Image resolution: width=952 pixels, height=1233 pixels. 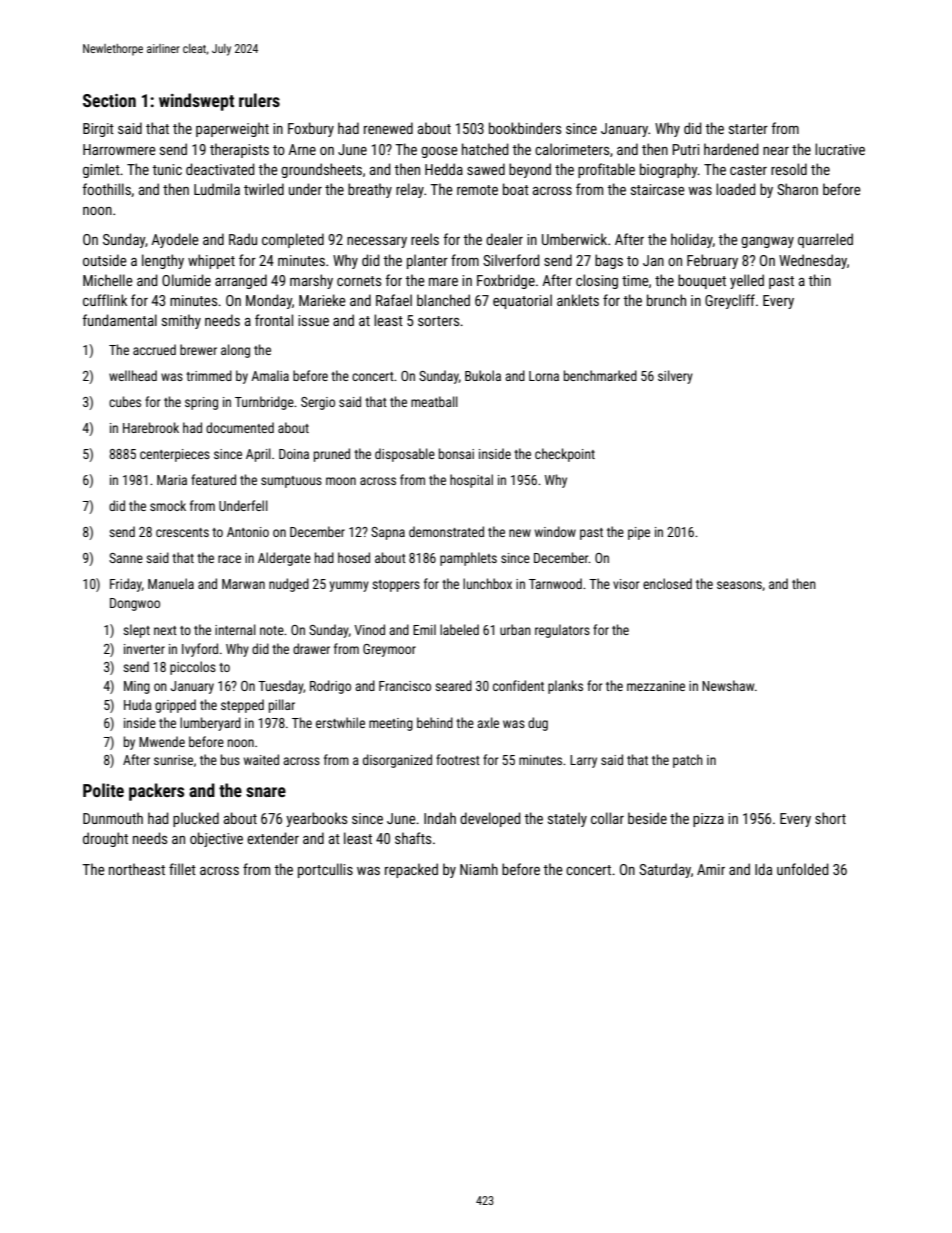 I want to click on pillar, so click(x=282, y=706).
